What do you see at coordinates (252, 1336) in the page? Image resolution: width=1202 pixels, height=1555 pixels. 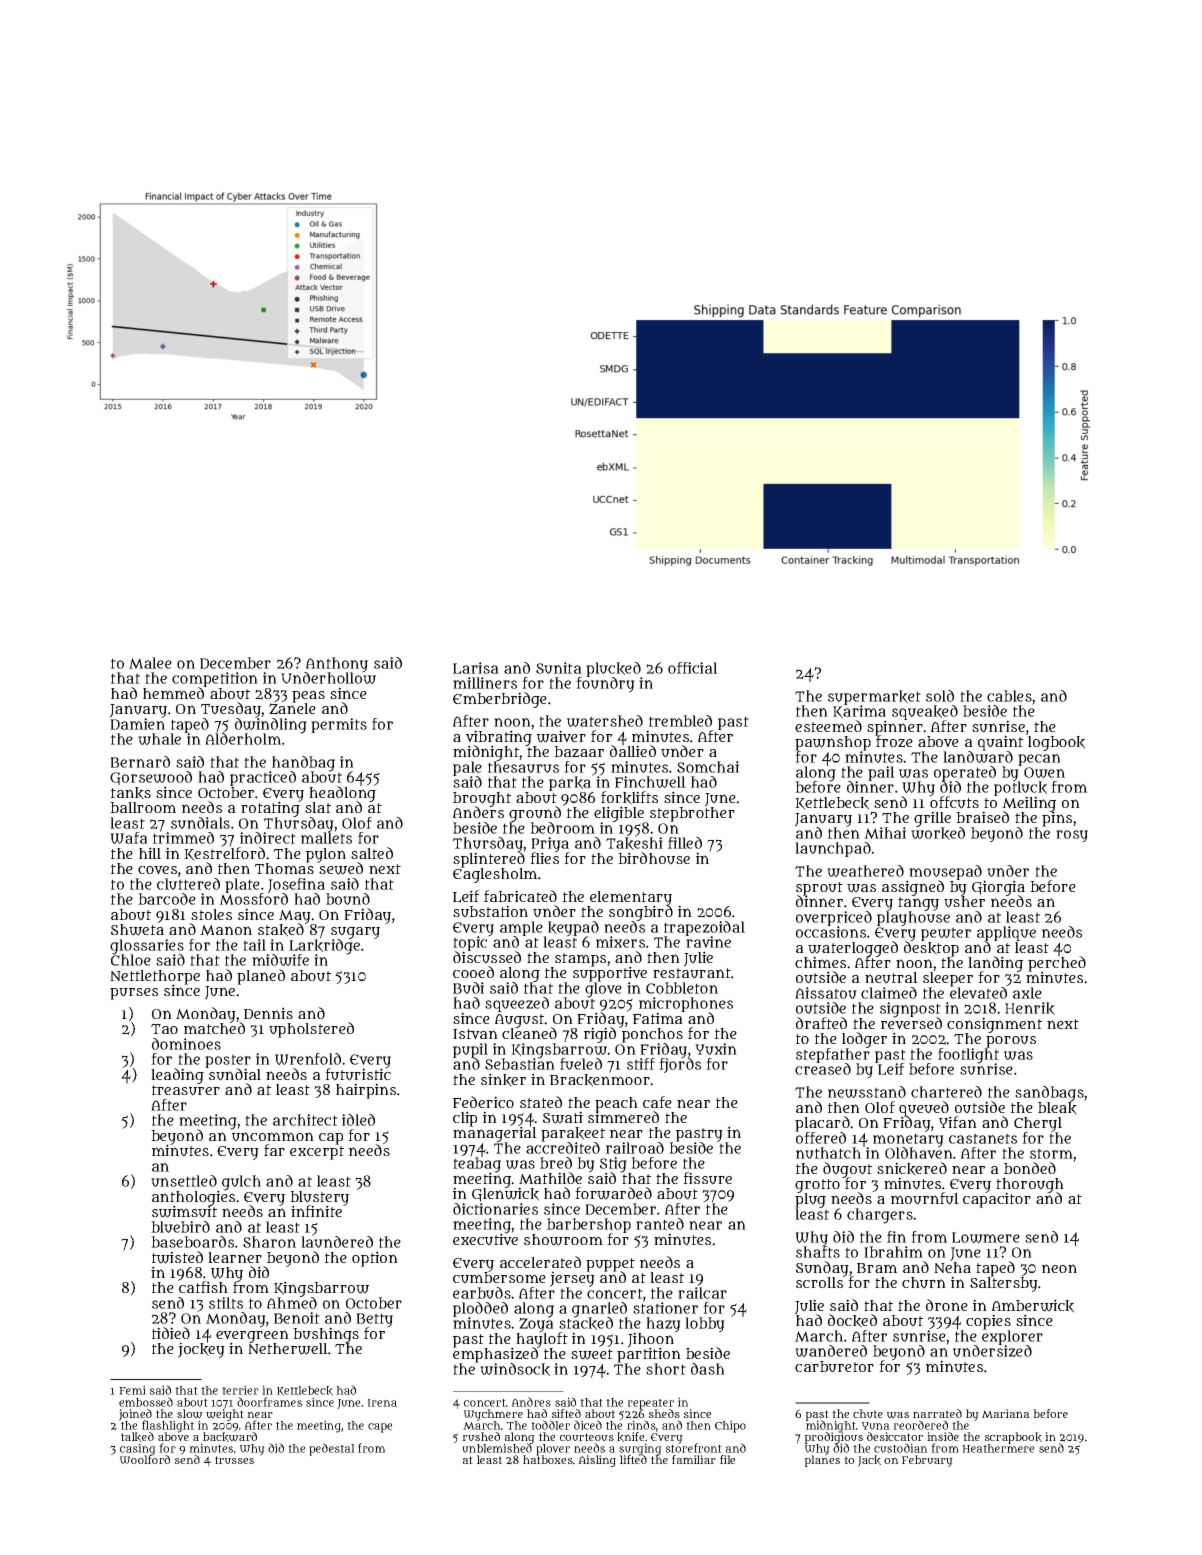 I see `evergreen` at bounding box center [252, 1336].
